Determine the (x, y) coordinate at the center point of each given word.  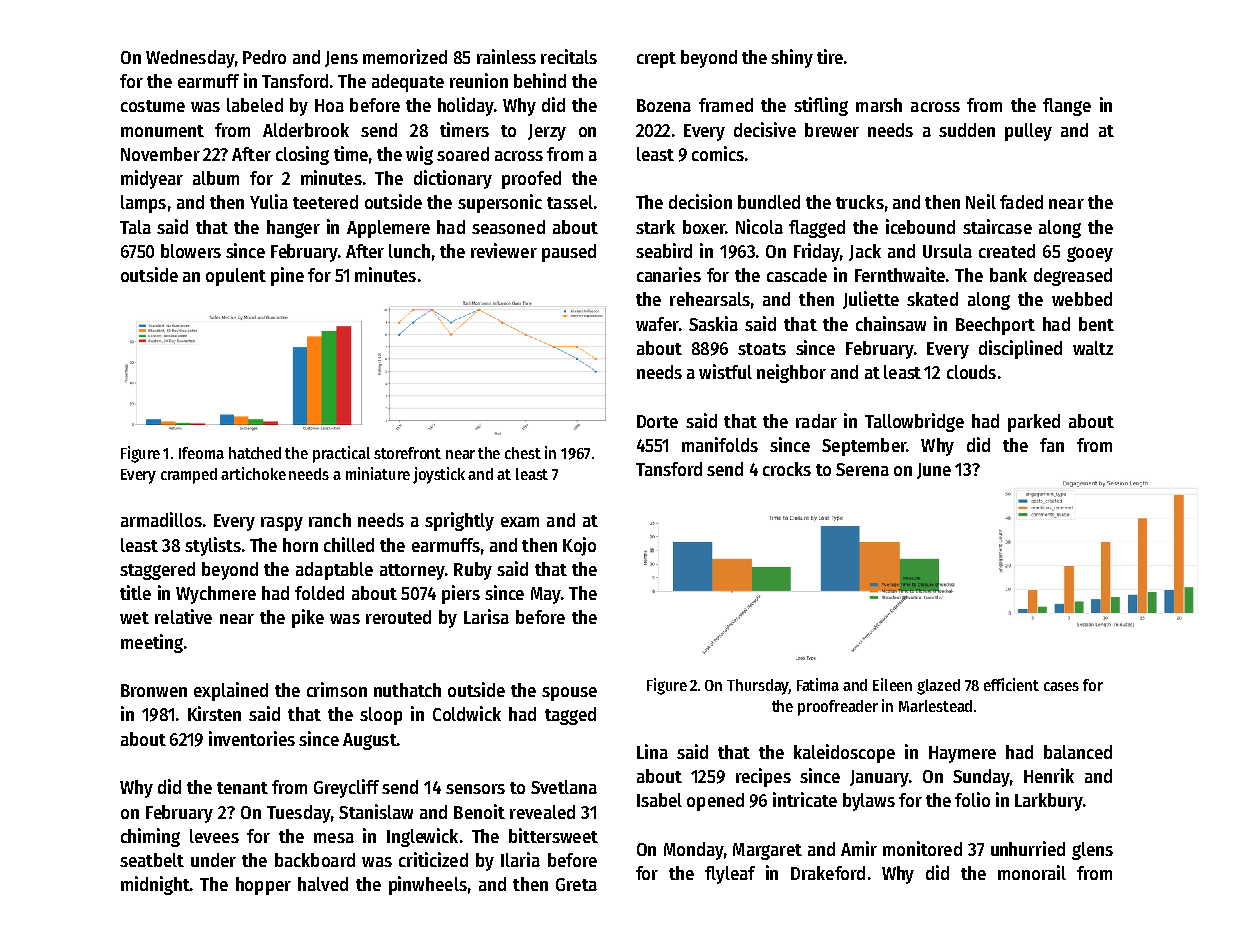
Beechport (995, 326)
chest (523, 453)
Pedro (264, 57)
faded (1021, 202)
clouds (971, 372)
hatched (255, 453)
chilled (349, 544)
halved (323, 884)
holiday (466, 106)
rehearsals (710, 299)
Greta (576, 884)
